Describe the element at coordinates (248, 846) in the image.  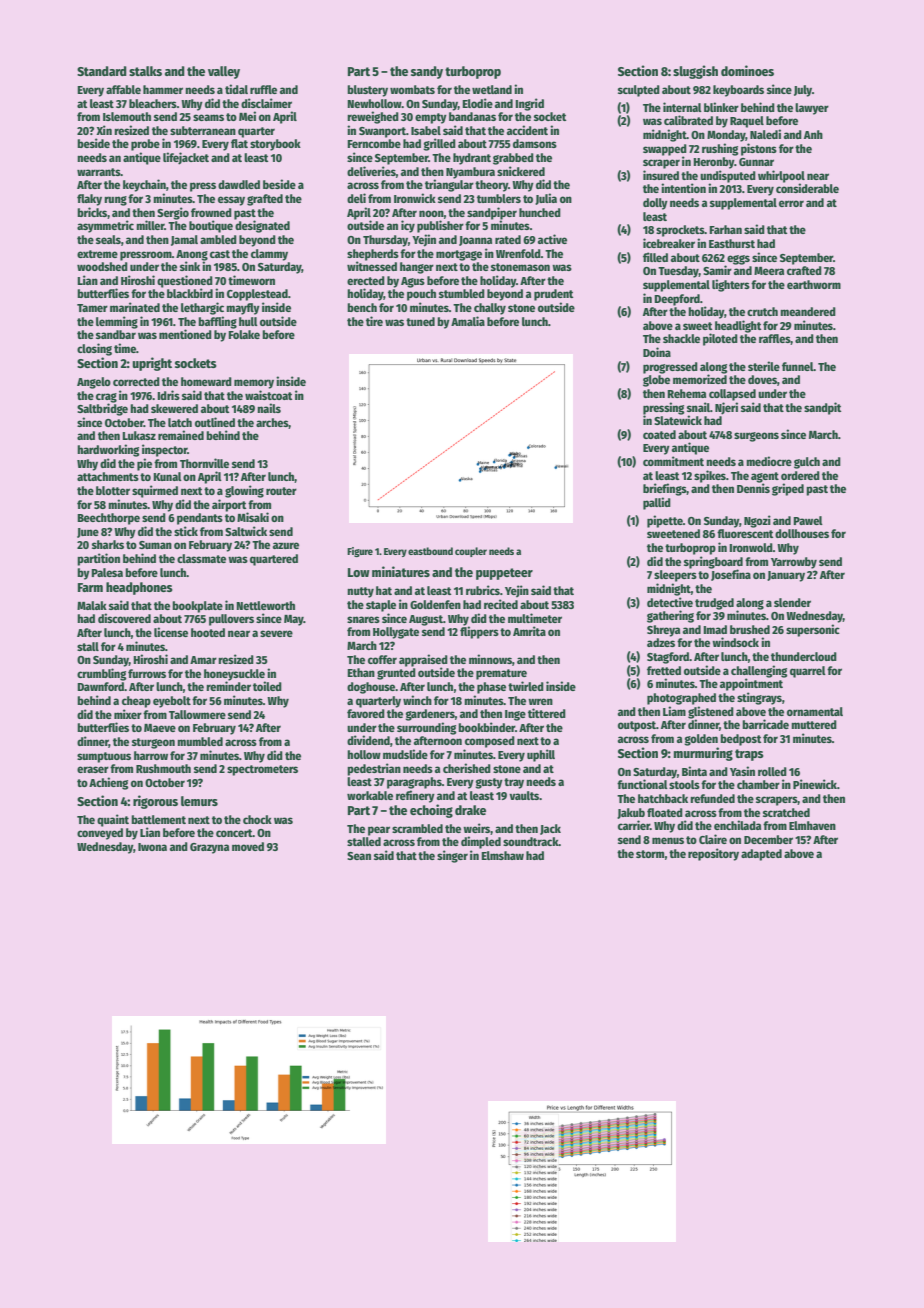
I see `moved` at that location.
